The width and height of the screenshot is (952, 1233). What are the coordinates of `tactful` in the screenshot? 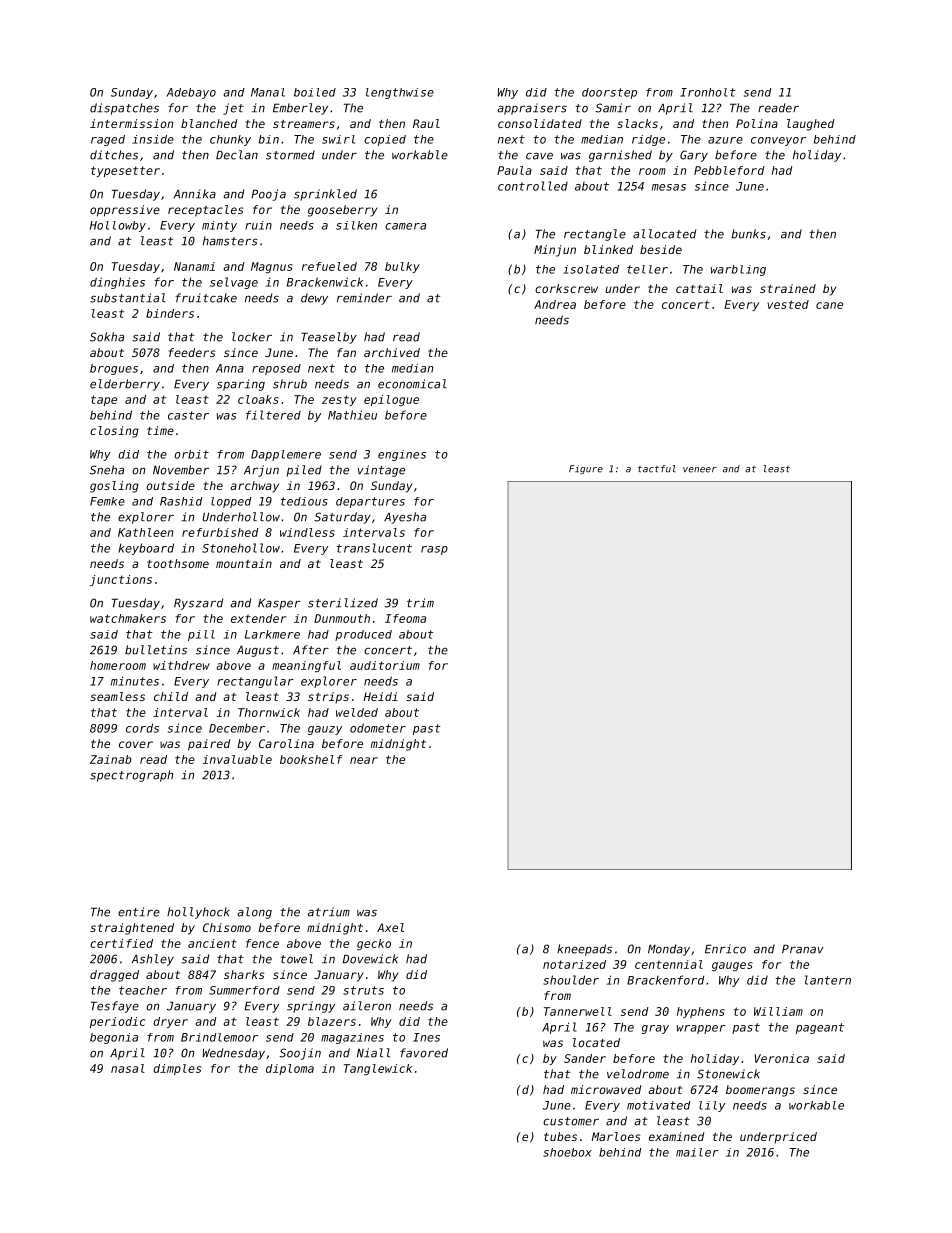 It's located at (657, 469).
